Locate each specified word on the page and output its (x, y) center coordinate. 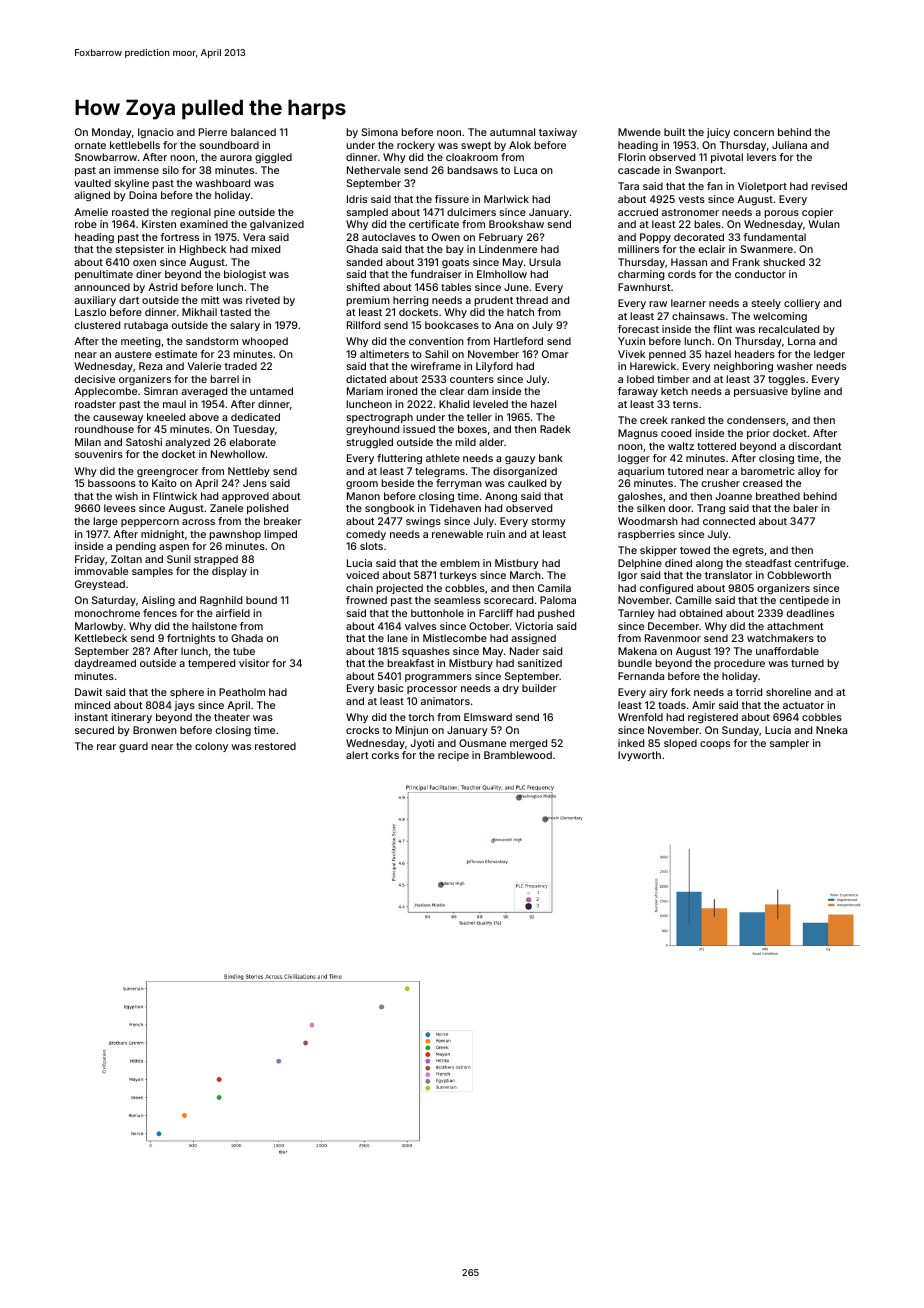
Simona (379, 132)
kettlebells (135, 145)
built (674, 132)
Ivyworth (639, 756)
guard (133, 747)
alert (357, 755)
